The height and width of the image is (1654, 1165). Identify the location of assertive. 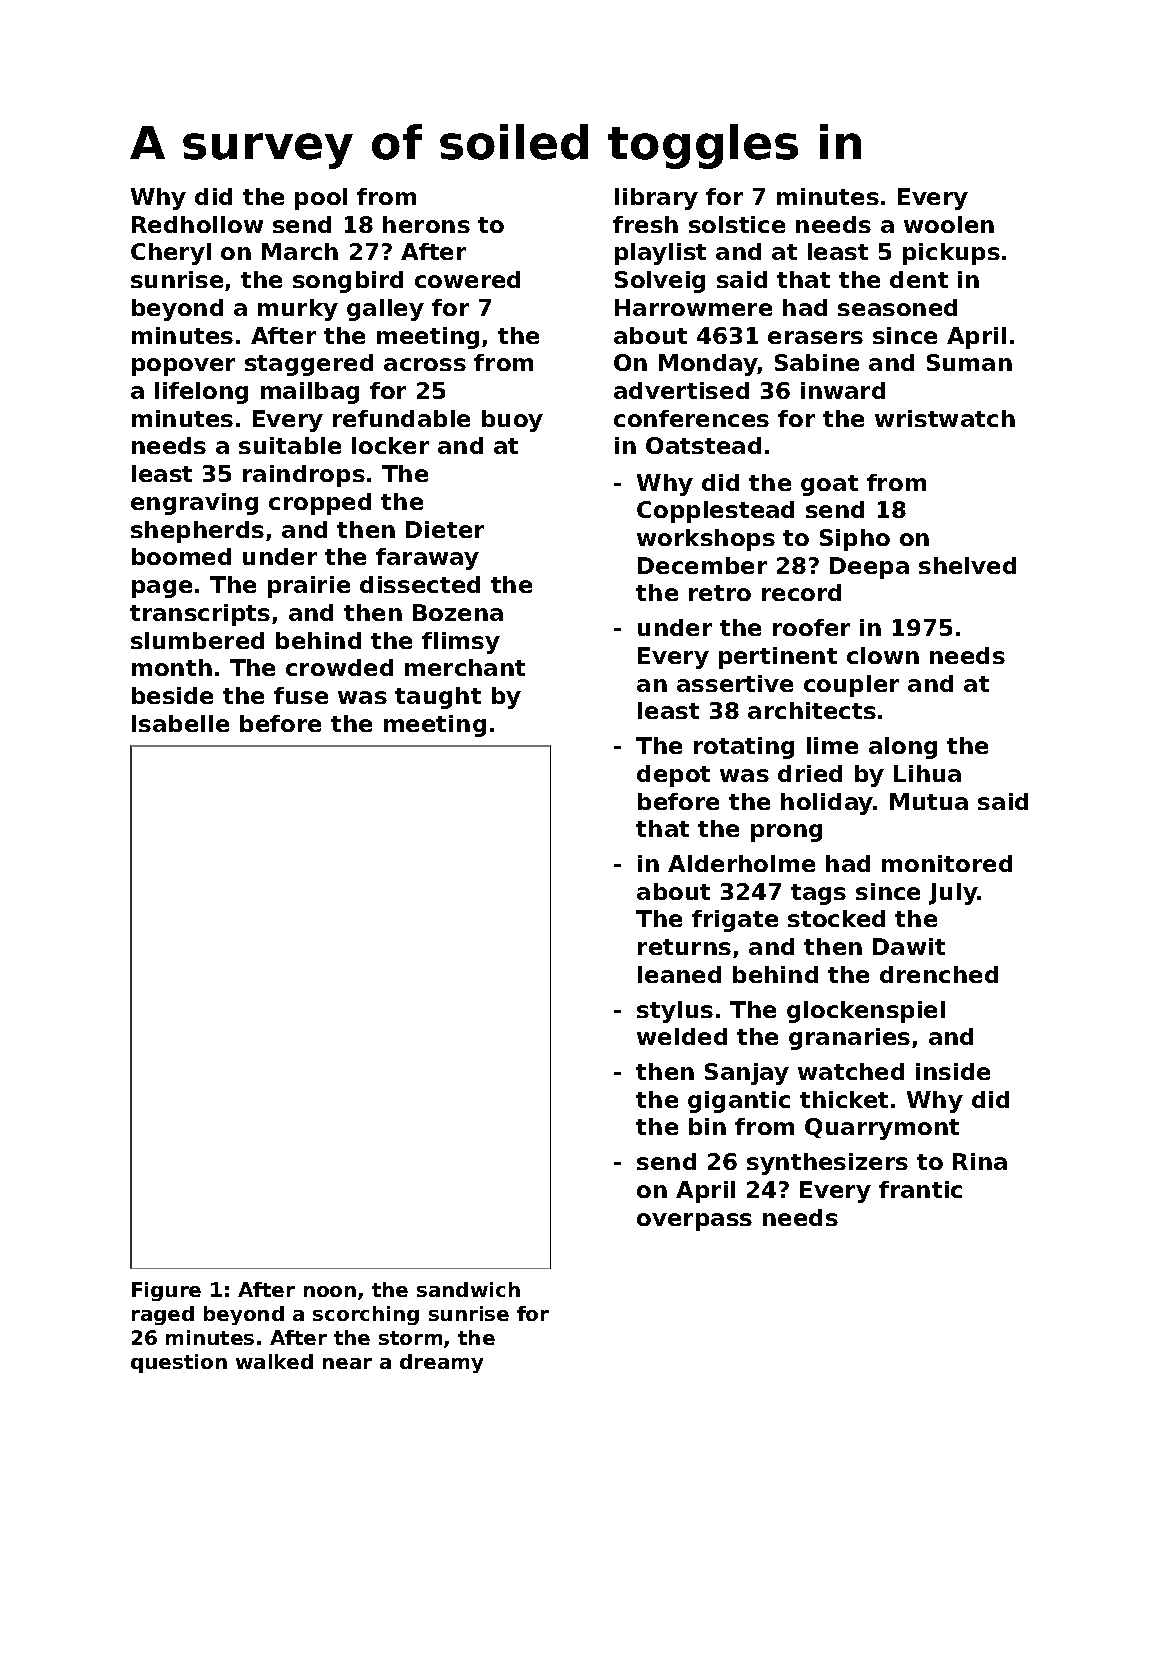
(735, 683).
